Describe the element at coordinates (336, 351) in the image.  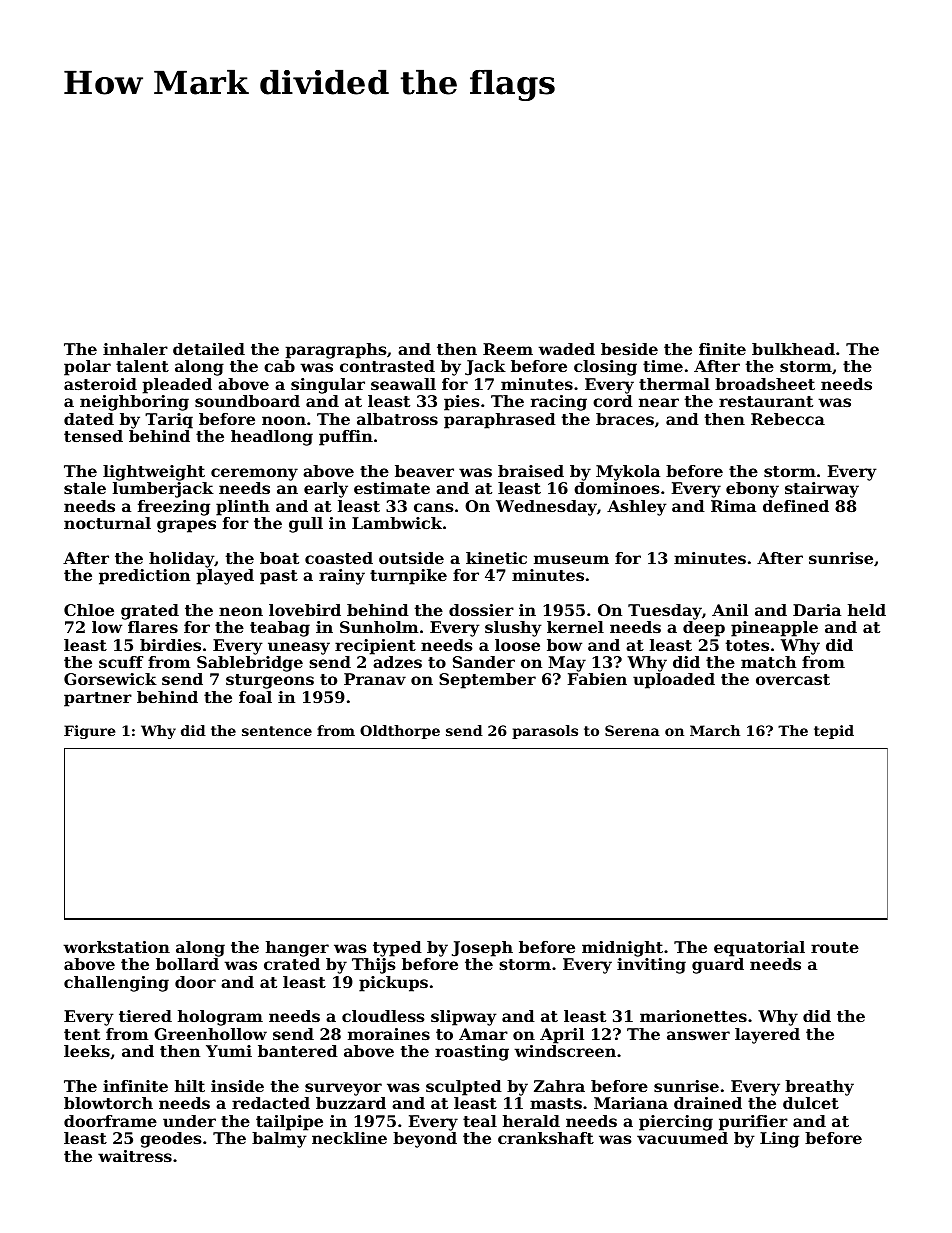
I see `paragraphs` at that location.
